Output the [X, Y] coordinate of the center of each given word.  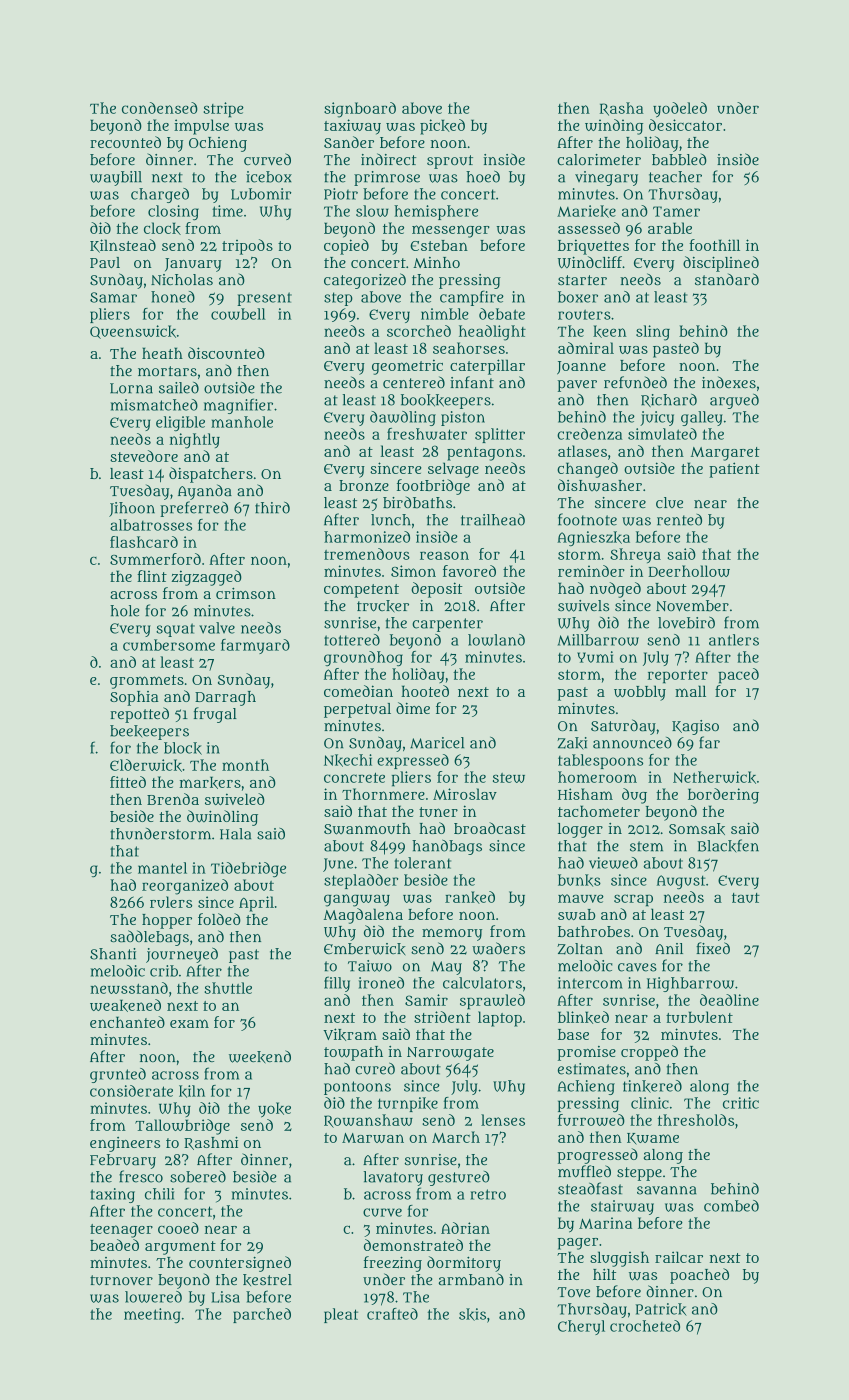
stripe [223, 110]
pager [578, 1244]
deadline [729, 1000]
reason [444, 555]
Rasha [622, 109]
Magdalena [363, 916]
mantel [162, 868]
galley [702, 418]
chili [159, 1194]
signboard [360, 110]
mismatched [154, 405]
